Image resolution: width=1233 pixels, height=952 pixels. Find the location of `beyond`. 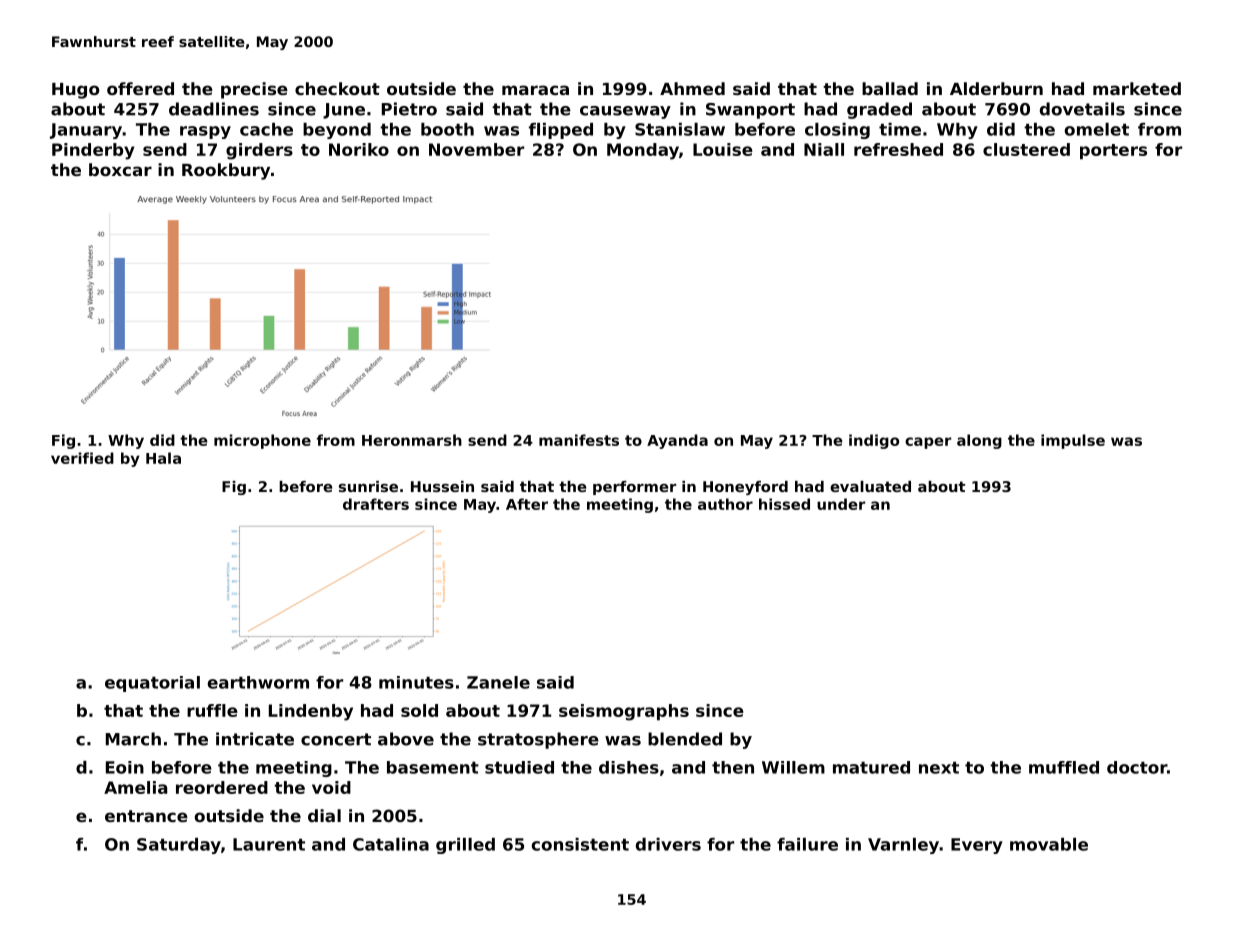

beyond is located at coordinates (337, 131).
